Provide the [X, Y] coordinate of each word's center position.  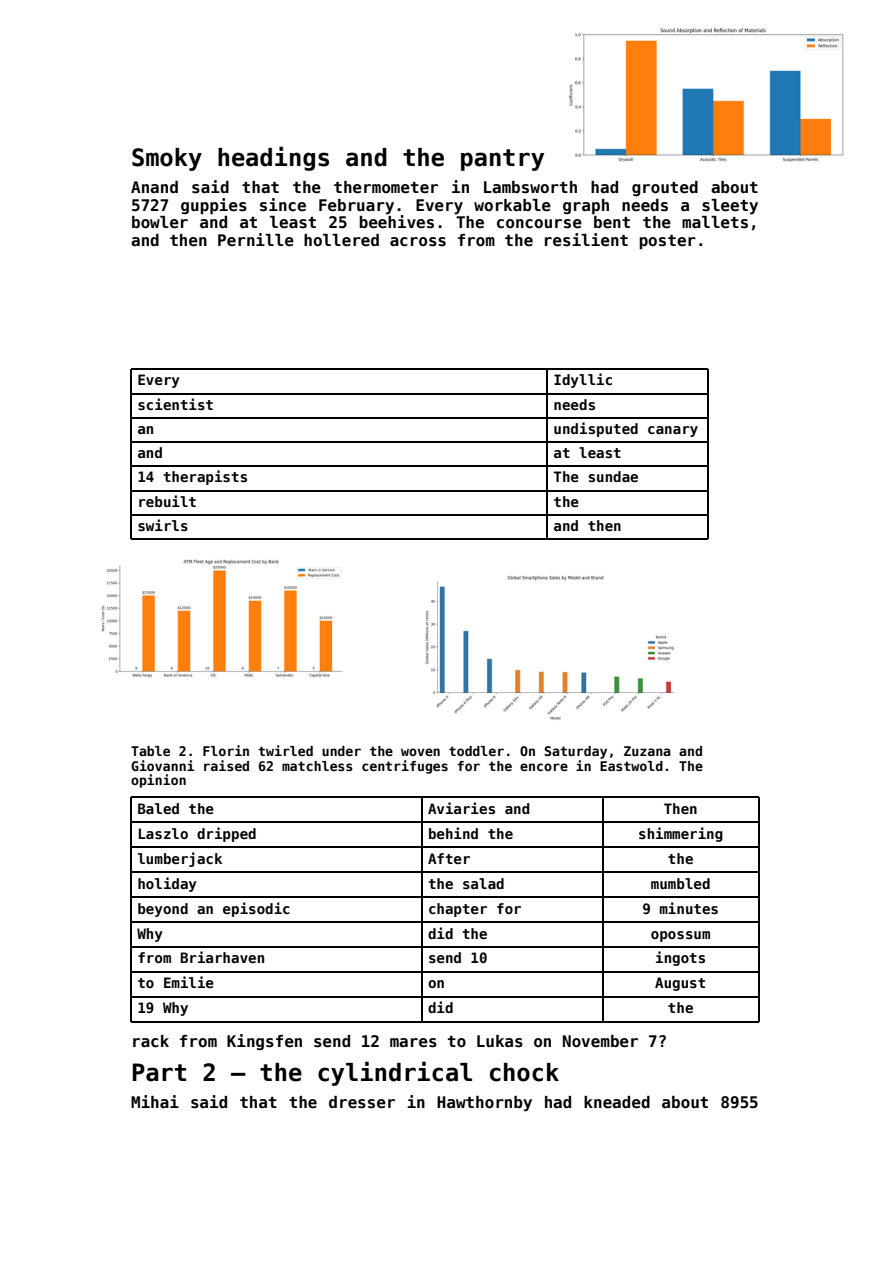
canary [673, 431]
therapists [205, 477]
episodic [256, 909]
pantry [502, 160]
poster [667, 242]
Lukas [500, 1041]
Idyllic [583, 380]
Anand [154, 187]
